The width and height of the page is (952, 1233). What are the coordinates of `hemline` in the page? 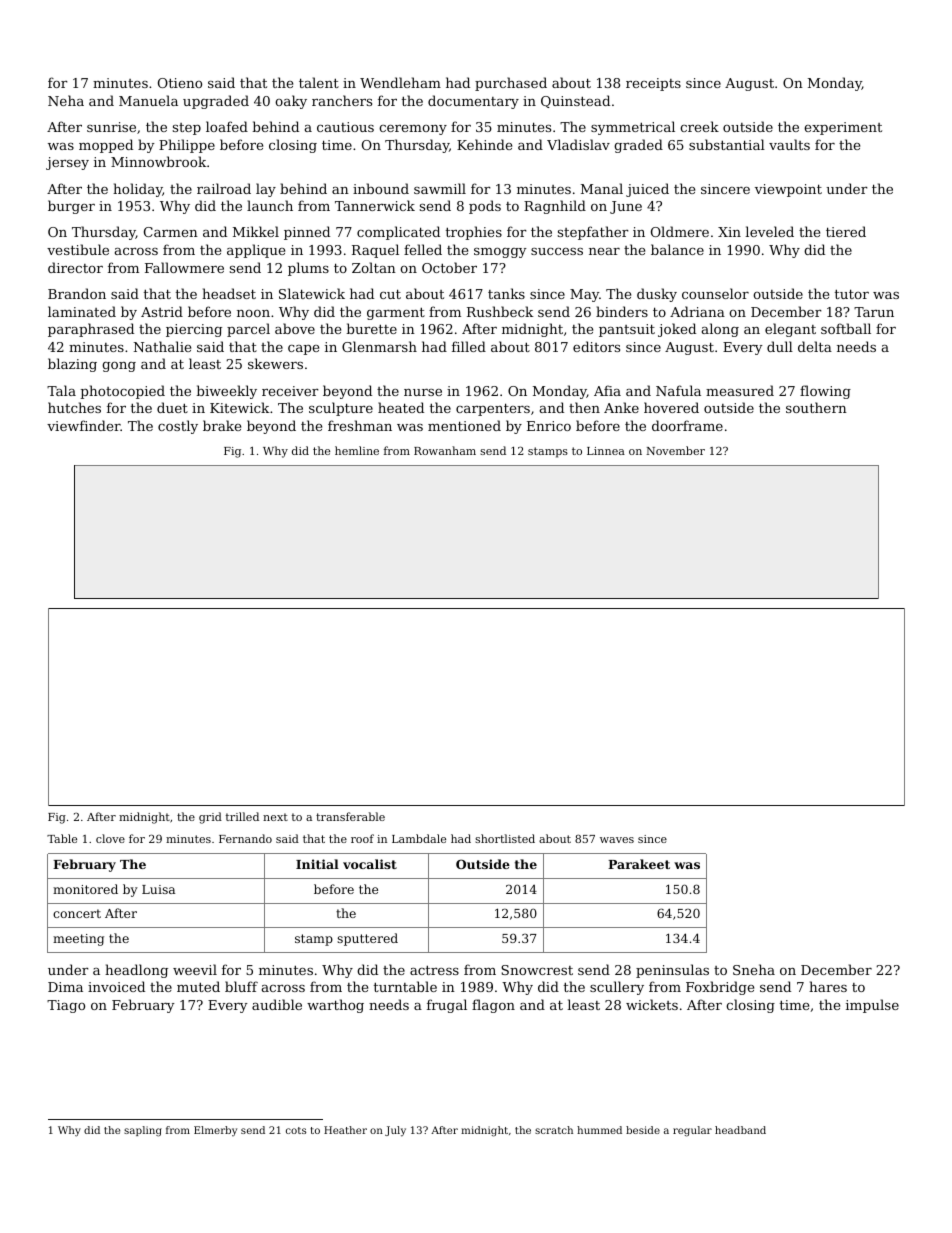 It's located at (357, 450).
